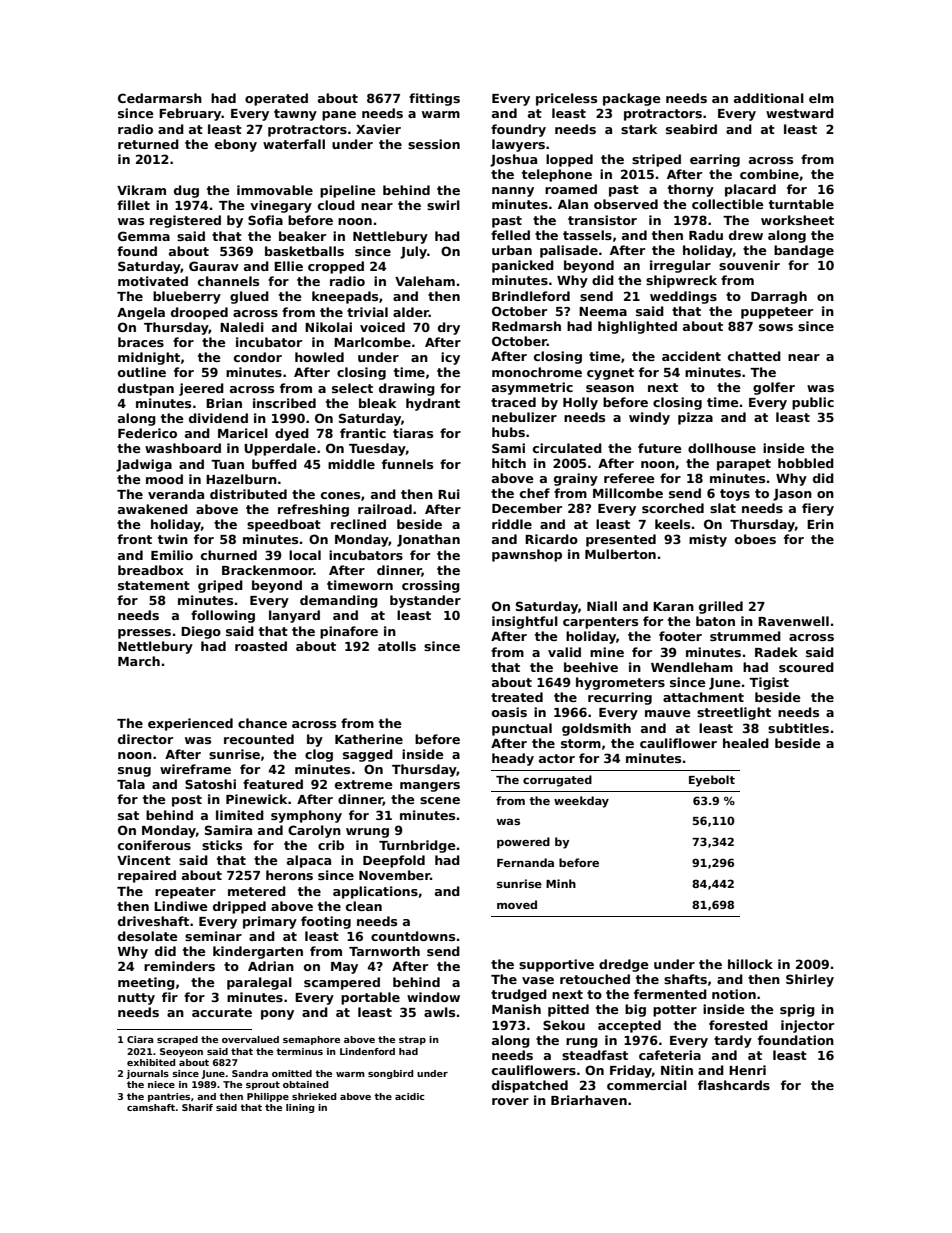 This image has height=1233, width=952. What do you see at coordinates (276, 99) in the image?
I see `operated` at bounding box center [276, 99].
